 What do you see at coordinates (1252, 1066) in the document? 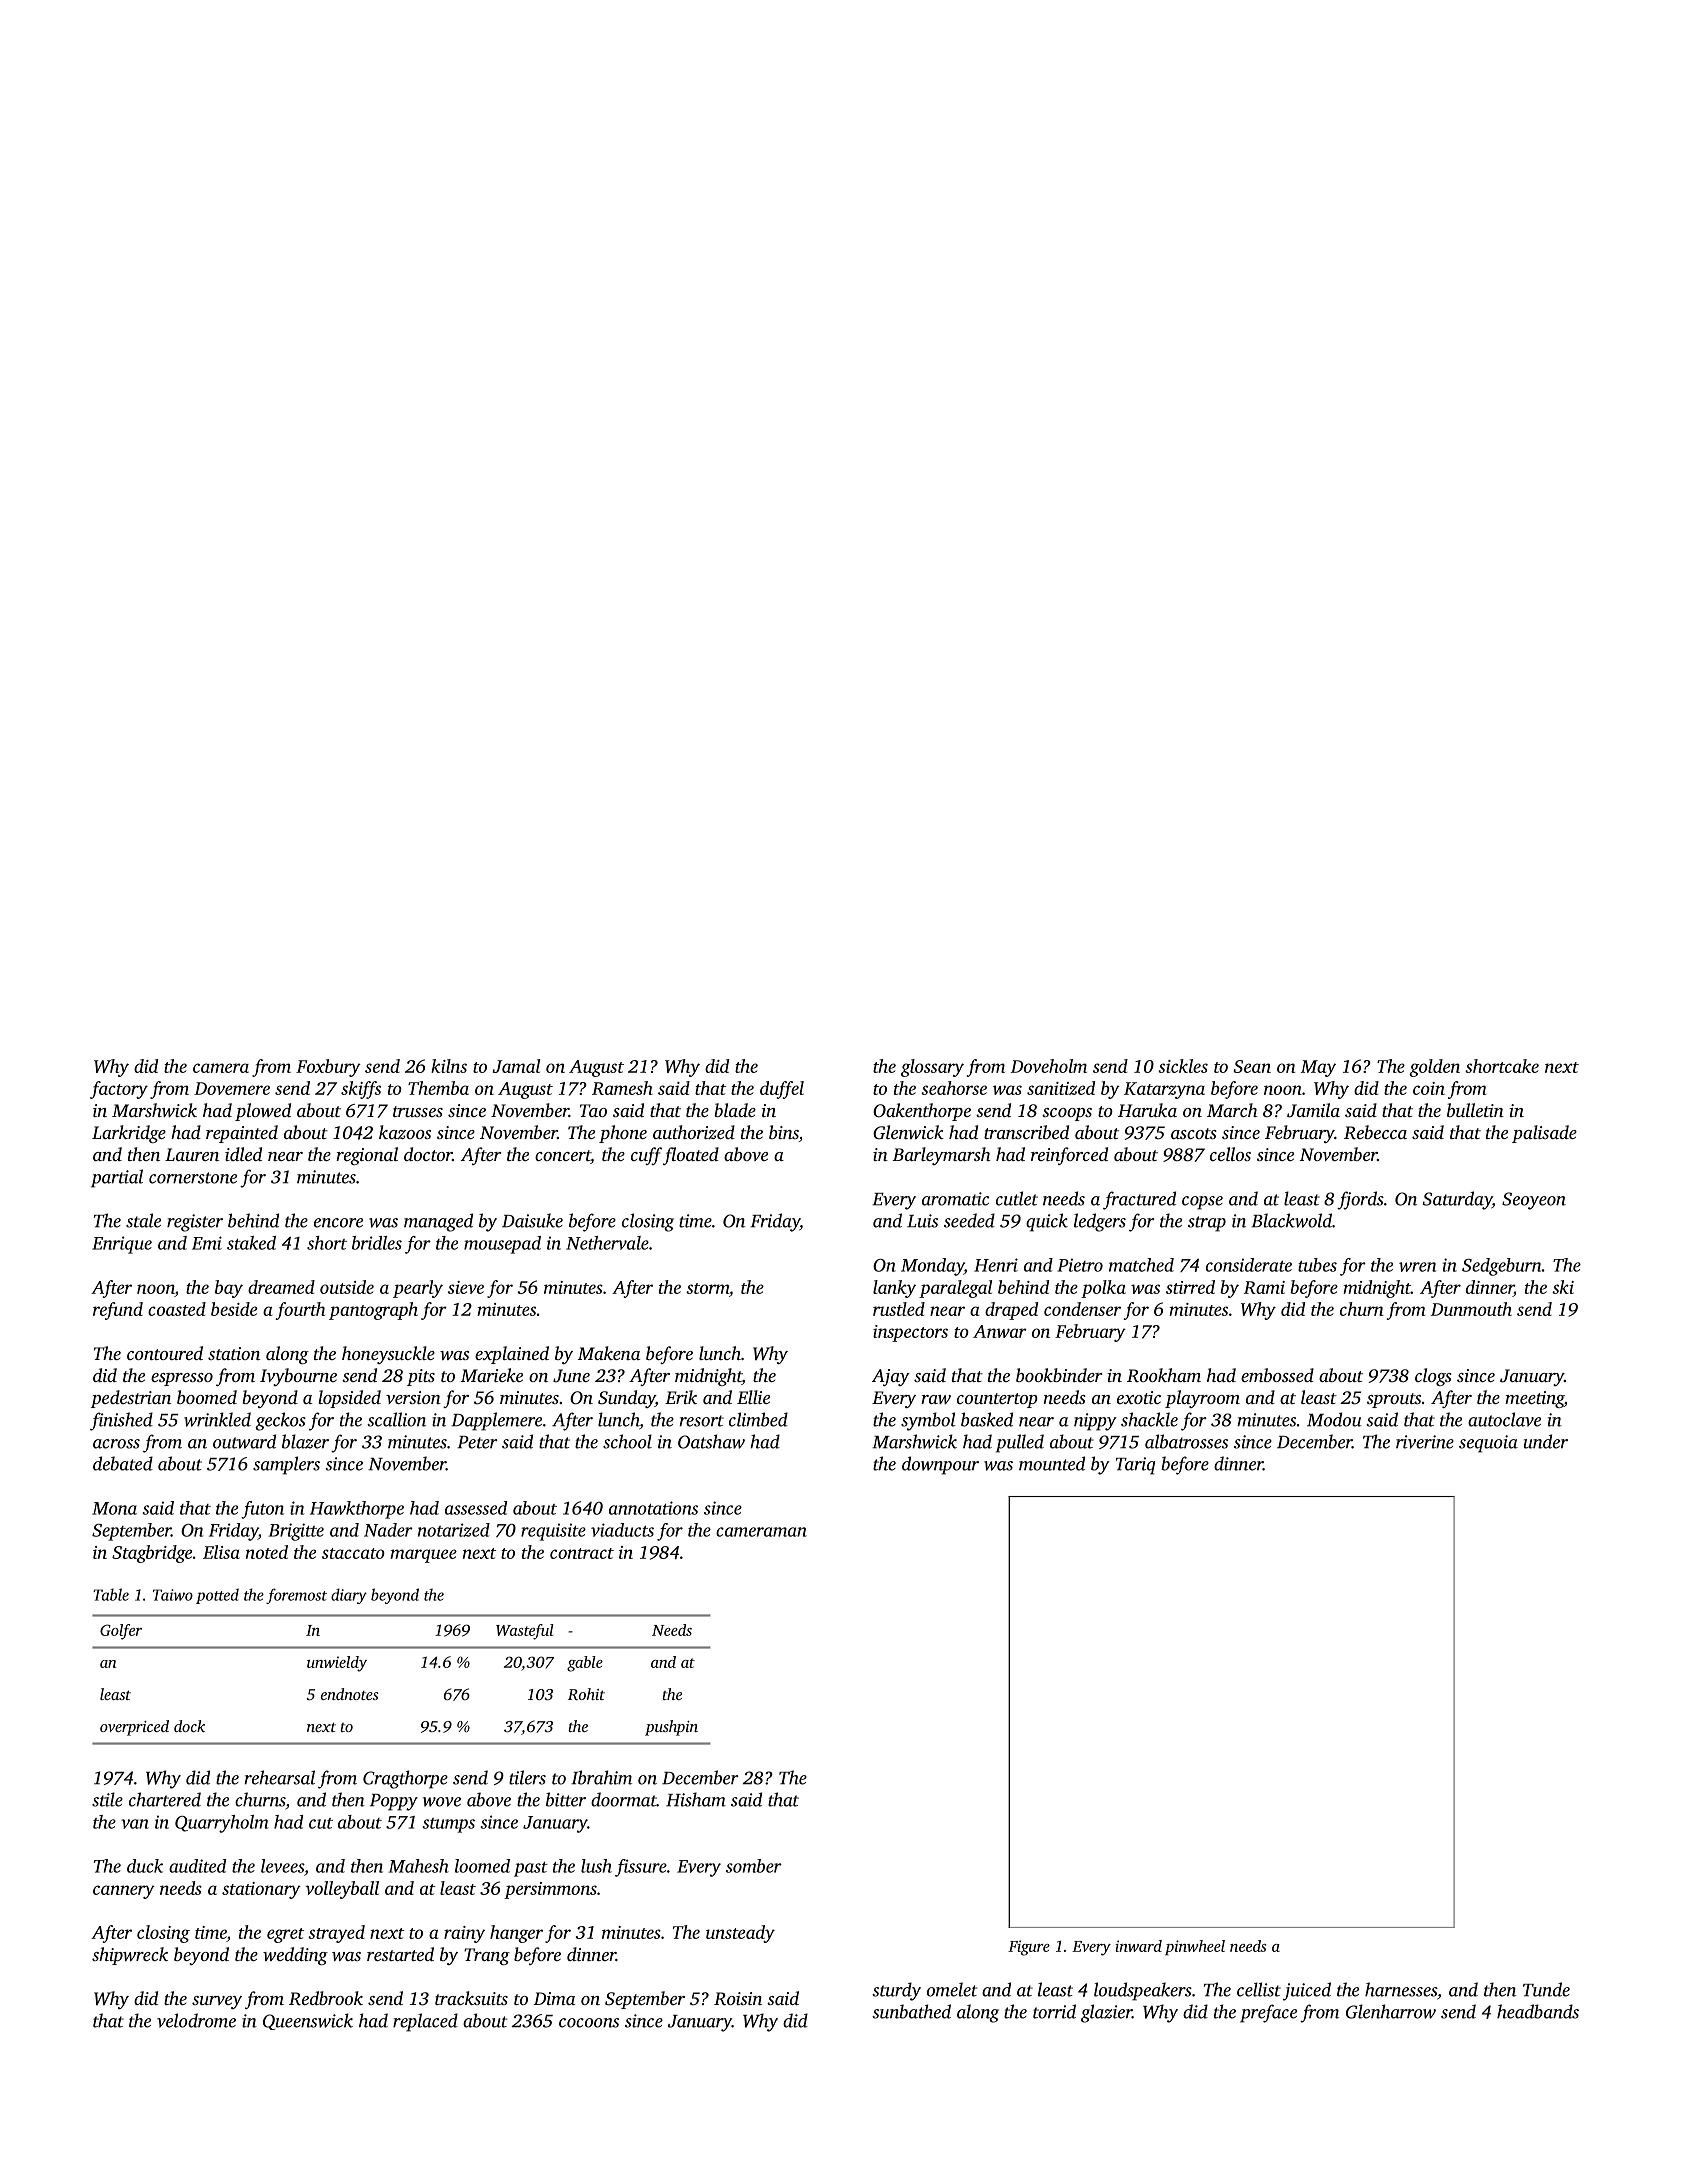
I see `Sean` at bounding box center [1252, 1066].
